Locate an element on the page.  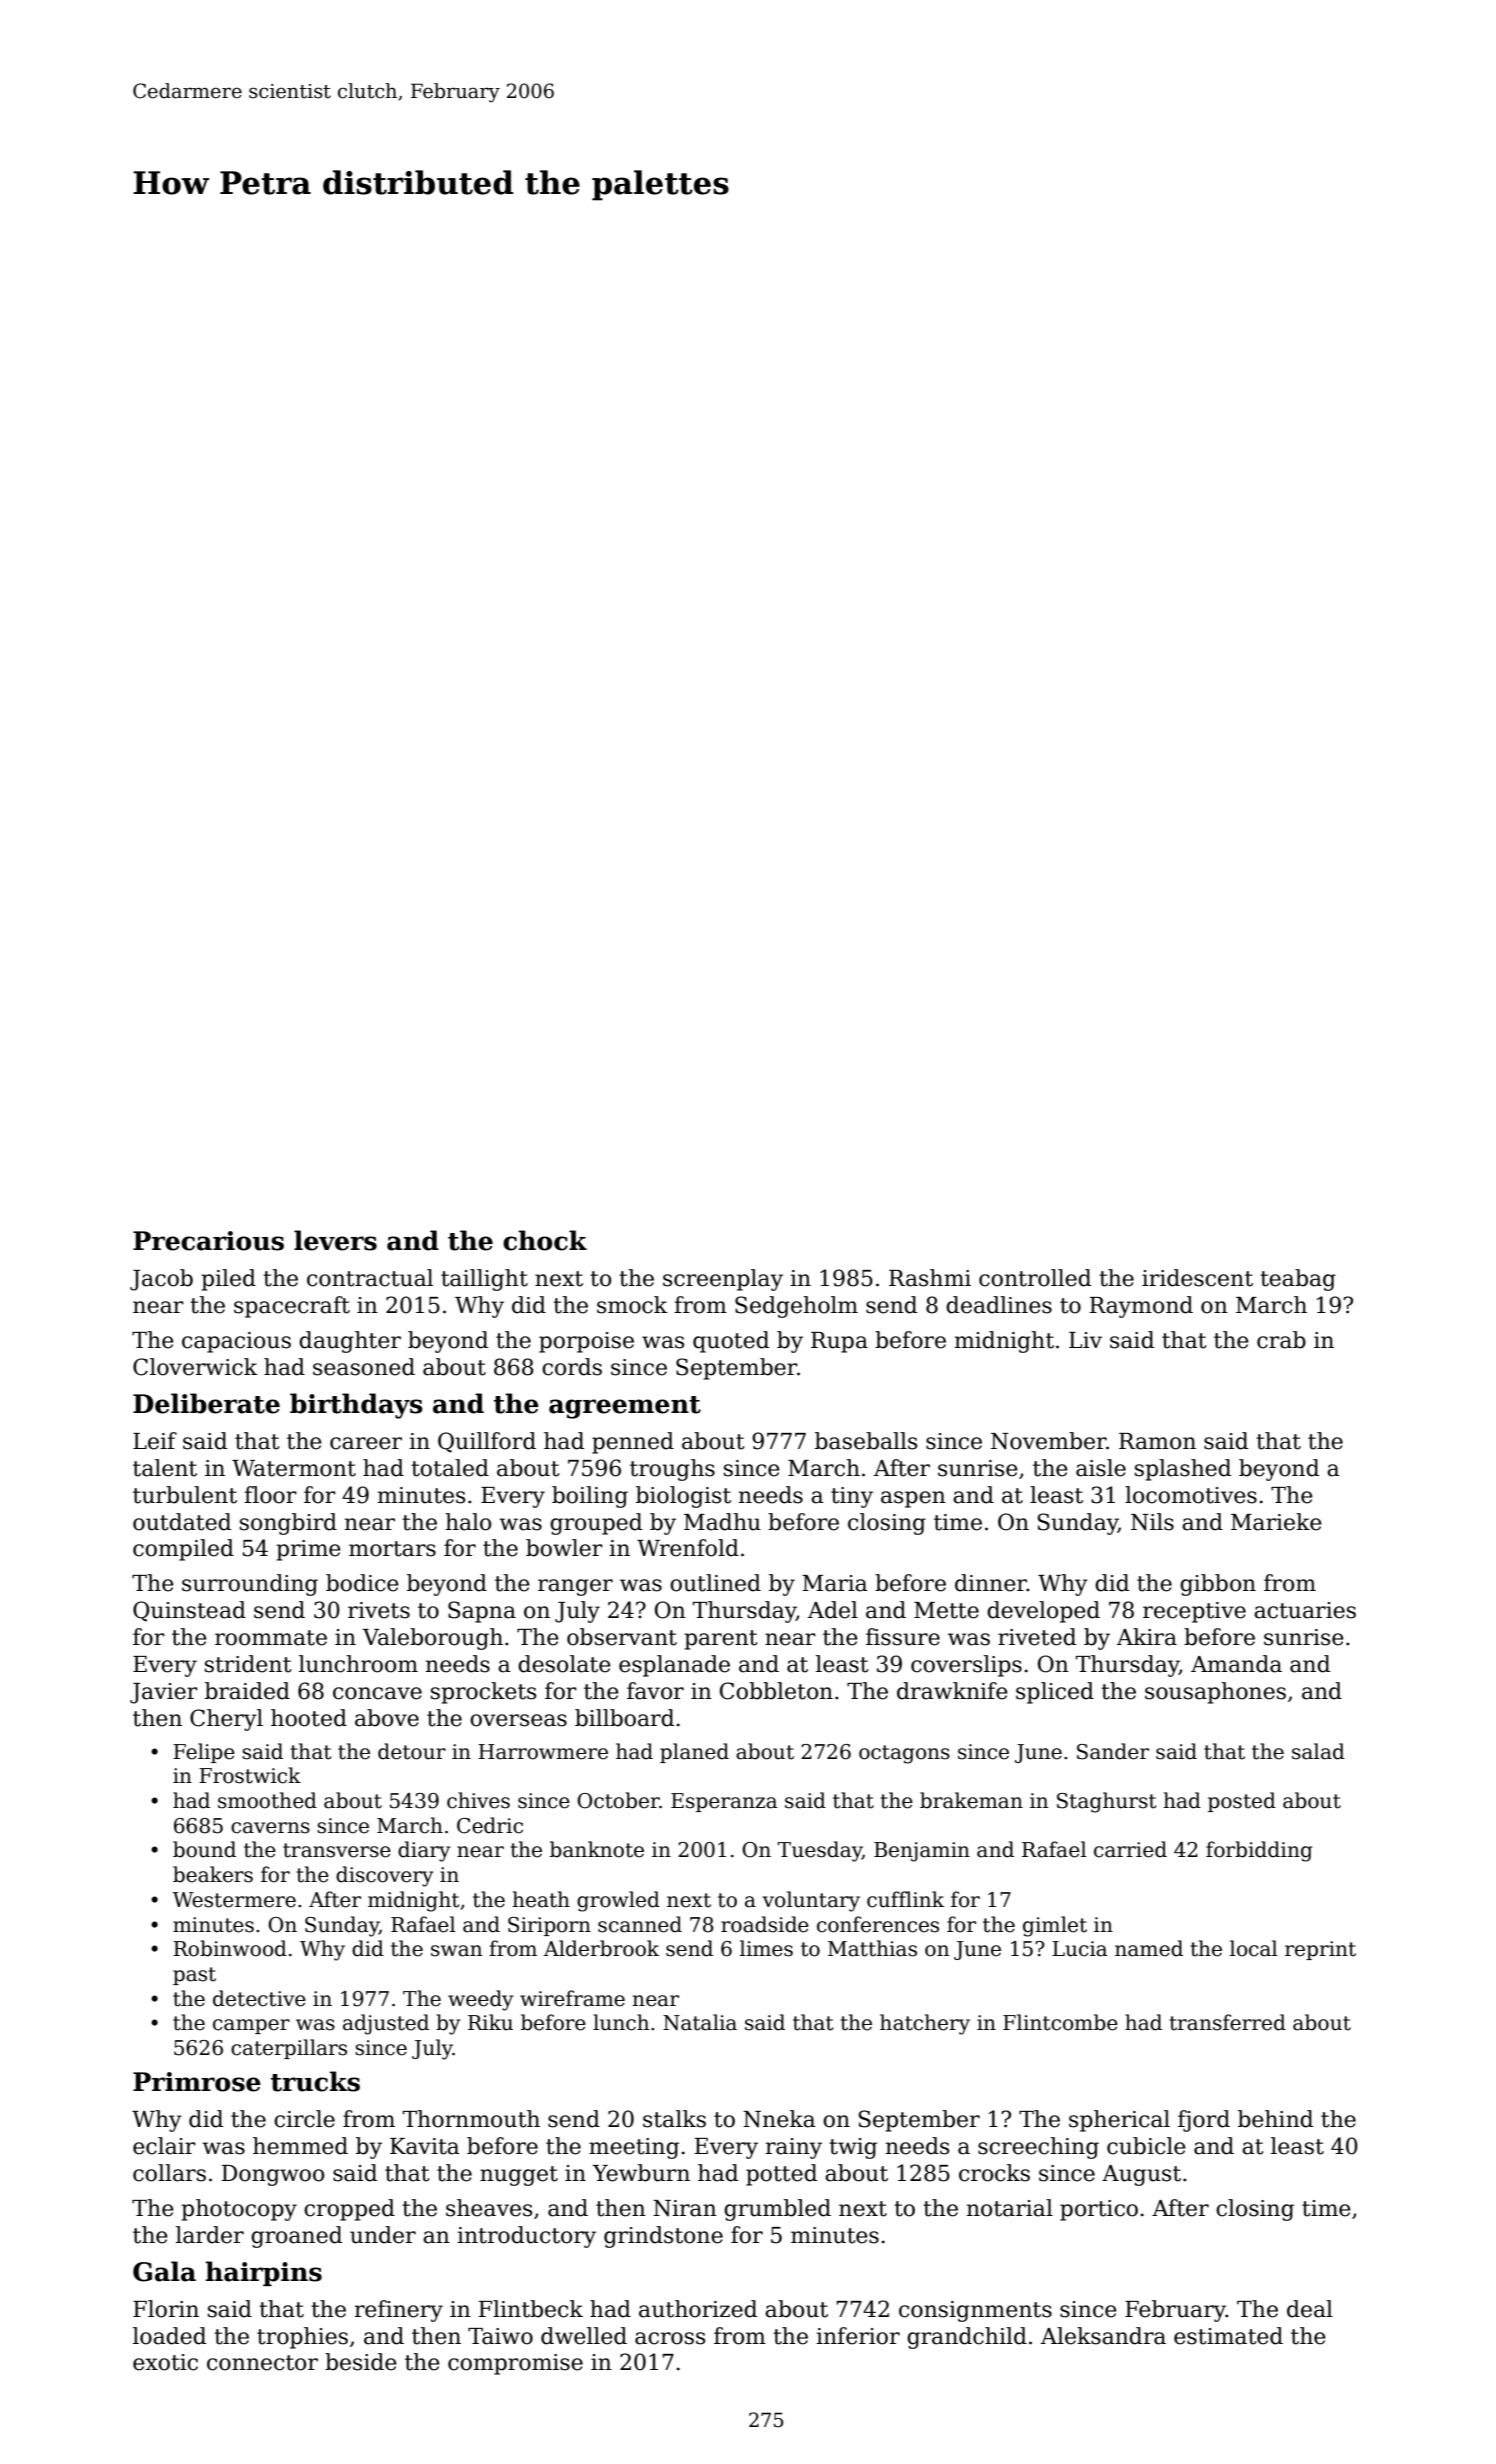
agreement is located at coordinates (625, 1407).
